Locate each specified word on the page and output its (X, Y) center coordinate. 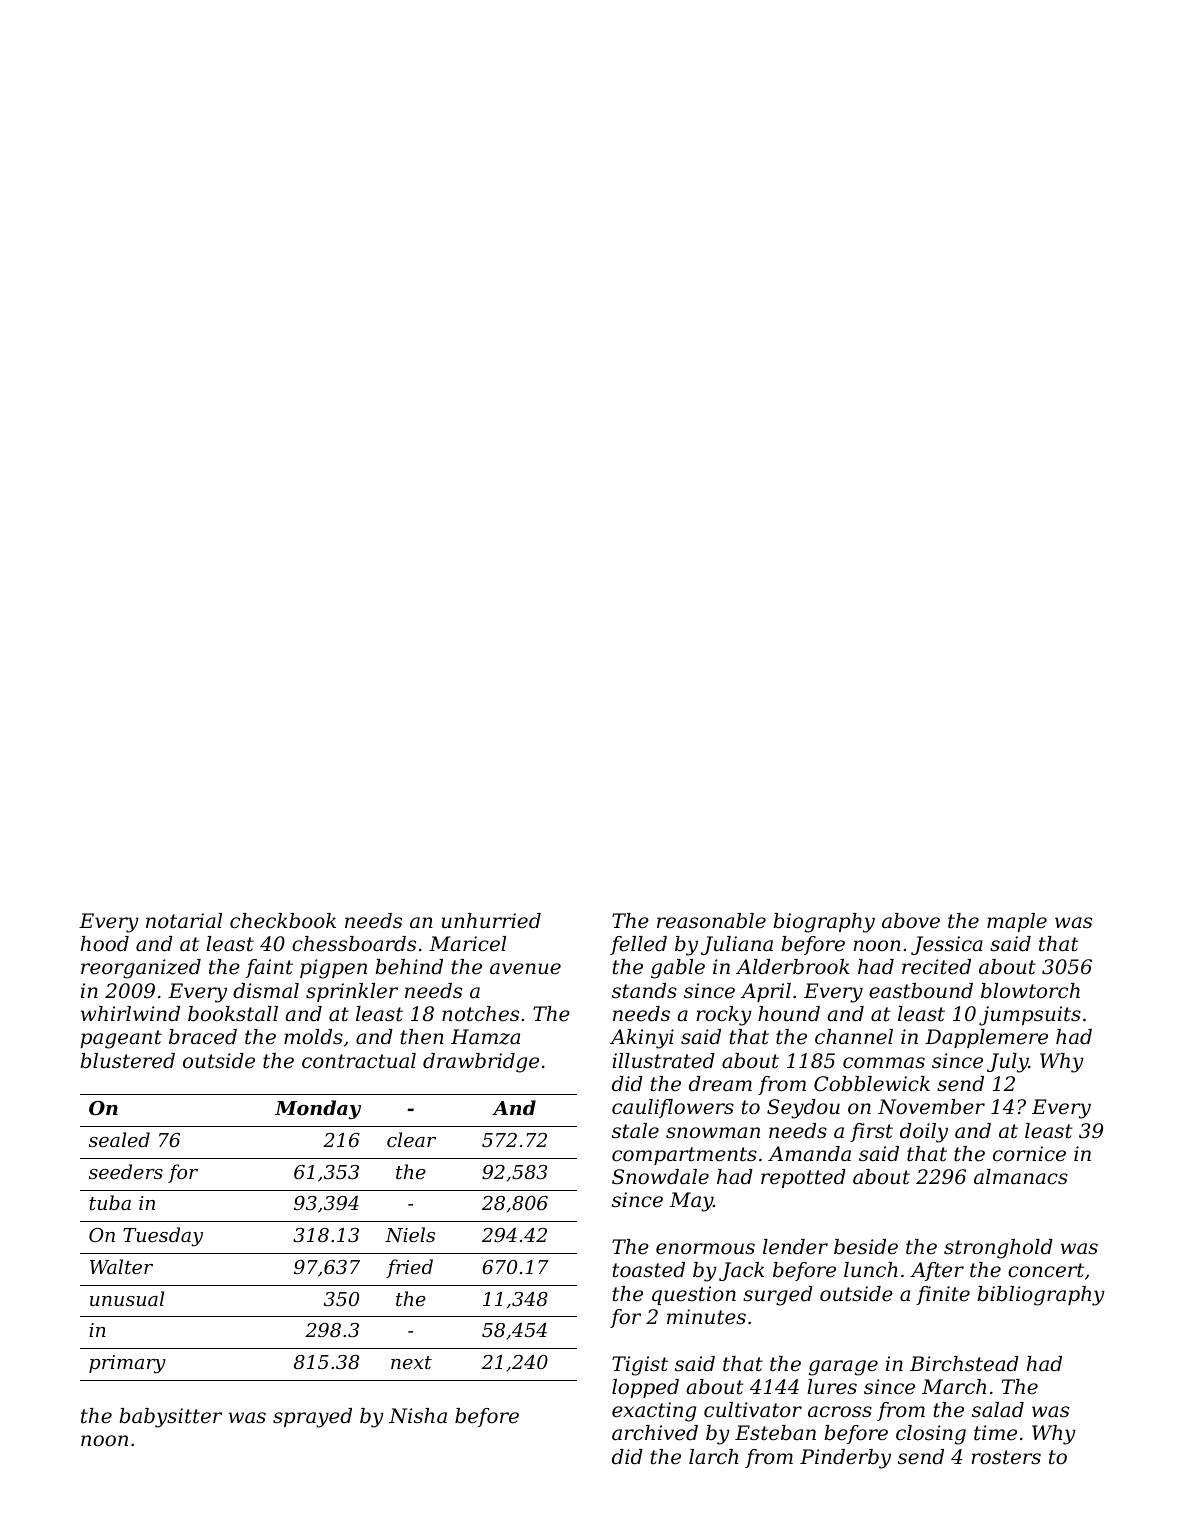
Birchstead (964, 1364)
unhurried (491, 921)
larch (713, 1457)
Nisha (418, 1416)
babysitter (170, 1418)
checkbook (283, 921)
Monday (318, 1109)
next (411, 1362)
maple (1017, 922)
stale (635, 1131)
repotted (803, 1178)
